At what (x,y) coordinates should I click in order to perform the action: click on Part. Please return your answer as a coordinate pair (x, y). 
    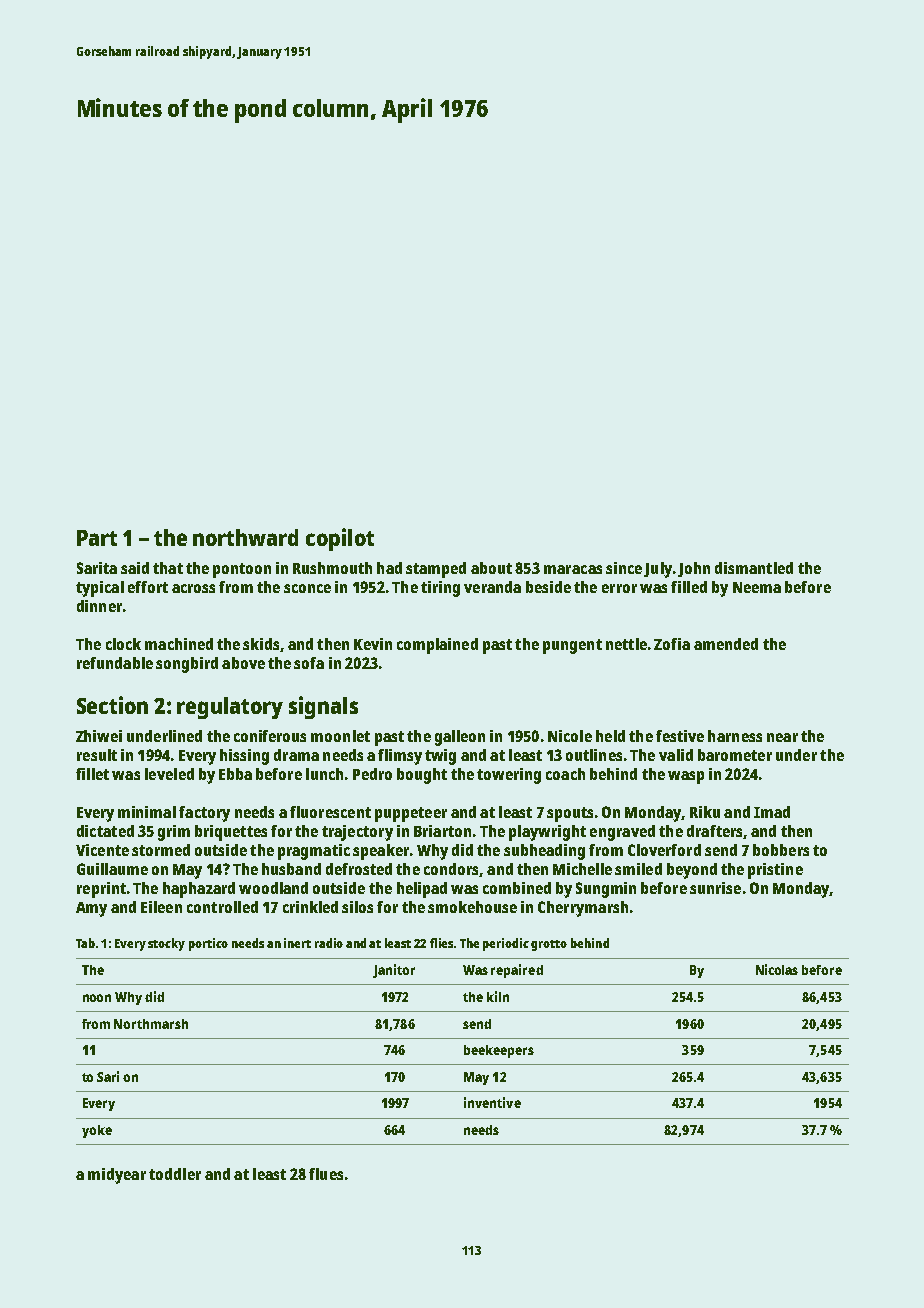
    Looking at the image, I should click on (97, 538).
